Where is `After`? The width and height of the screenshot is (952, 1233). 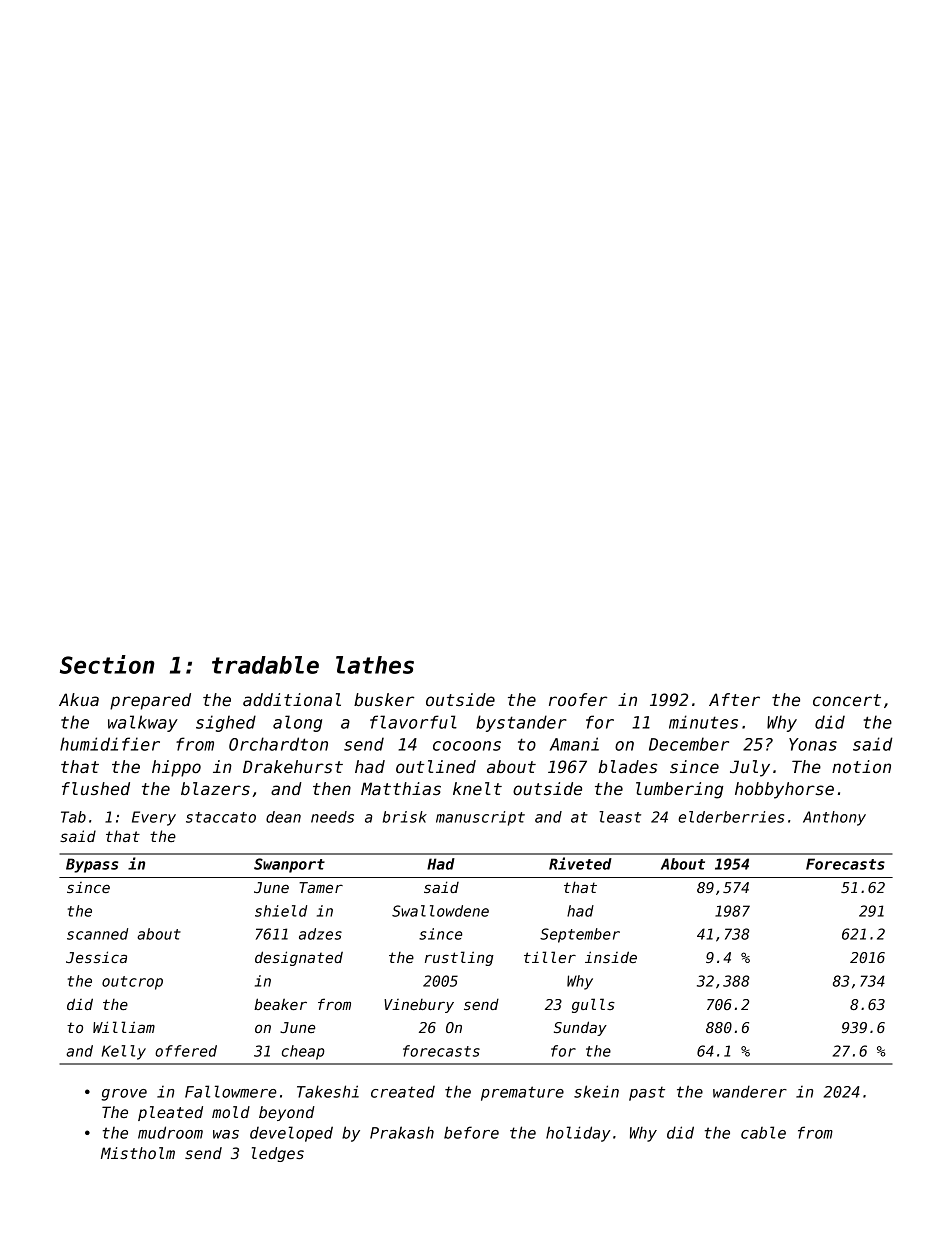 After is located at coordinates (734, 700).
